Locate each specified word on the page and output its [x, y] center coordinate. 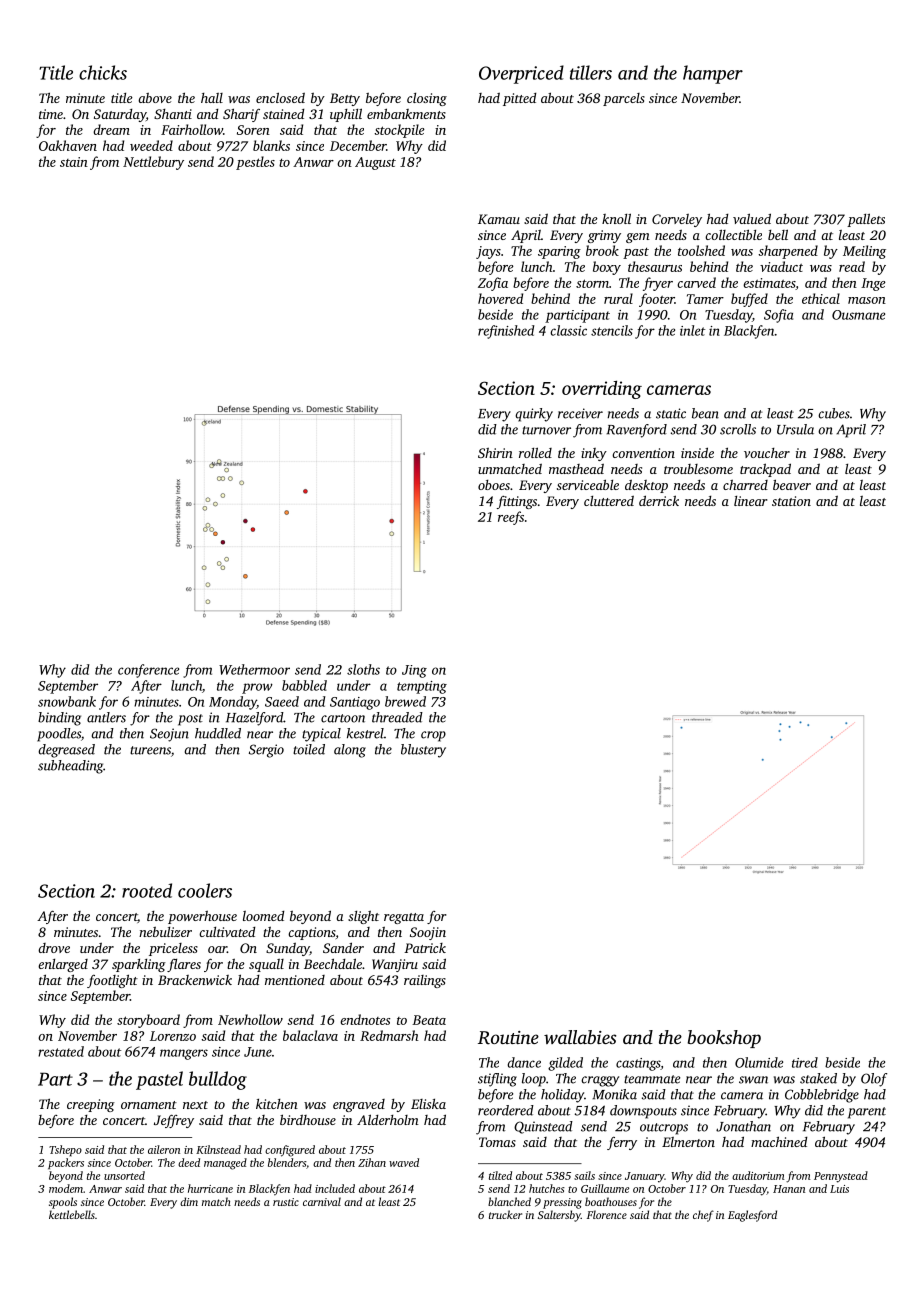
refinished [506, 332]
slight [363, 917]
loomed [263, 916]
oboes [494, 485]
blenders [287, 1162]
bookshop [724, 1039]
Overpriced [521, 74]
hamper [713, 74]
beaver [792, 484]
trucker [505, 1214]
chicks [103, 72]
